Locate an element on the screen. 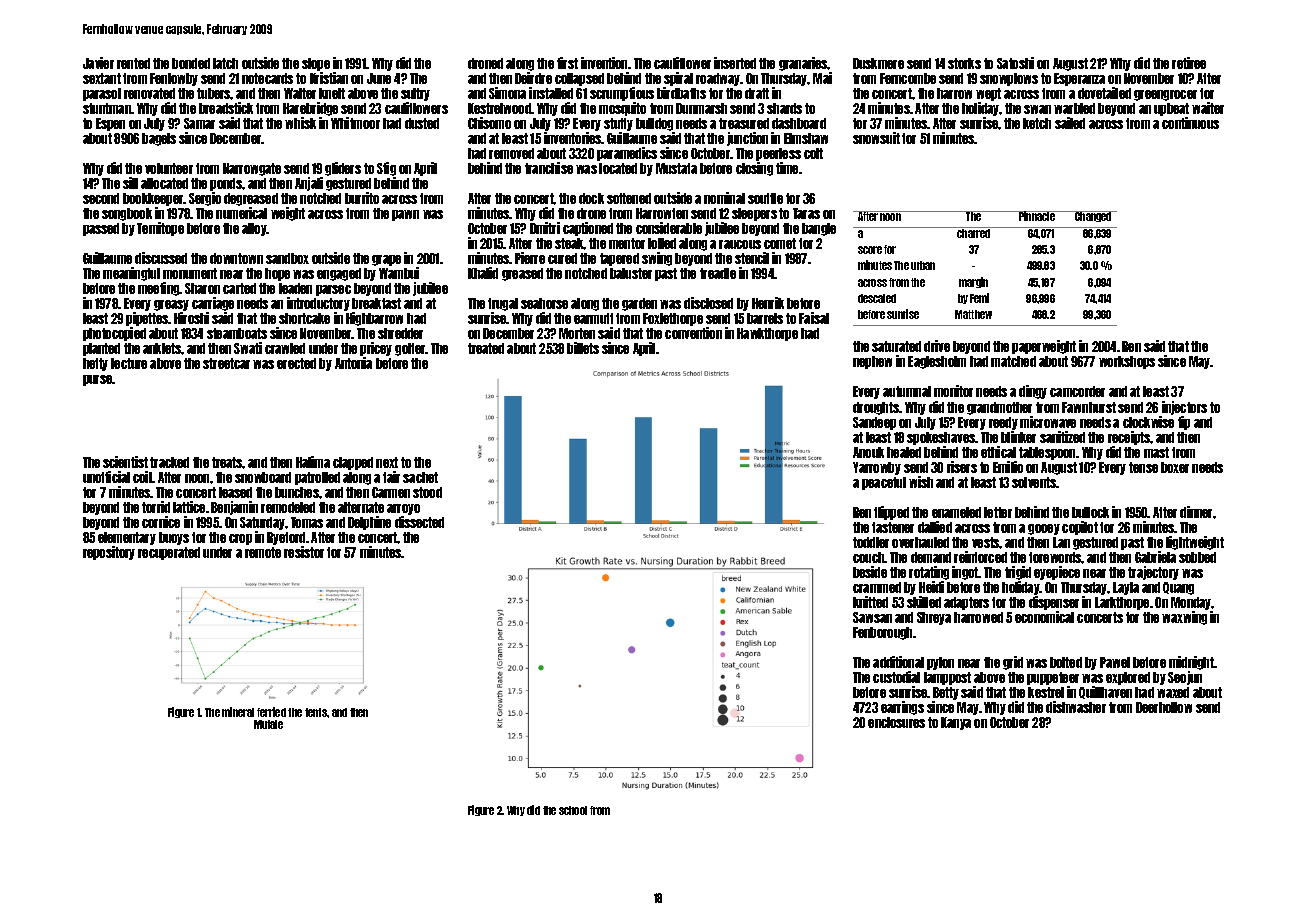  enclosures is located at coordinates (896, 722).
